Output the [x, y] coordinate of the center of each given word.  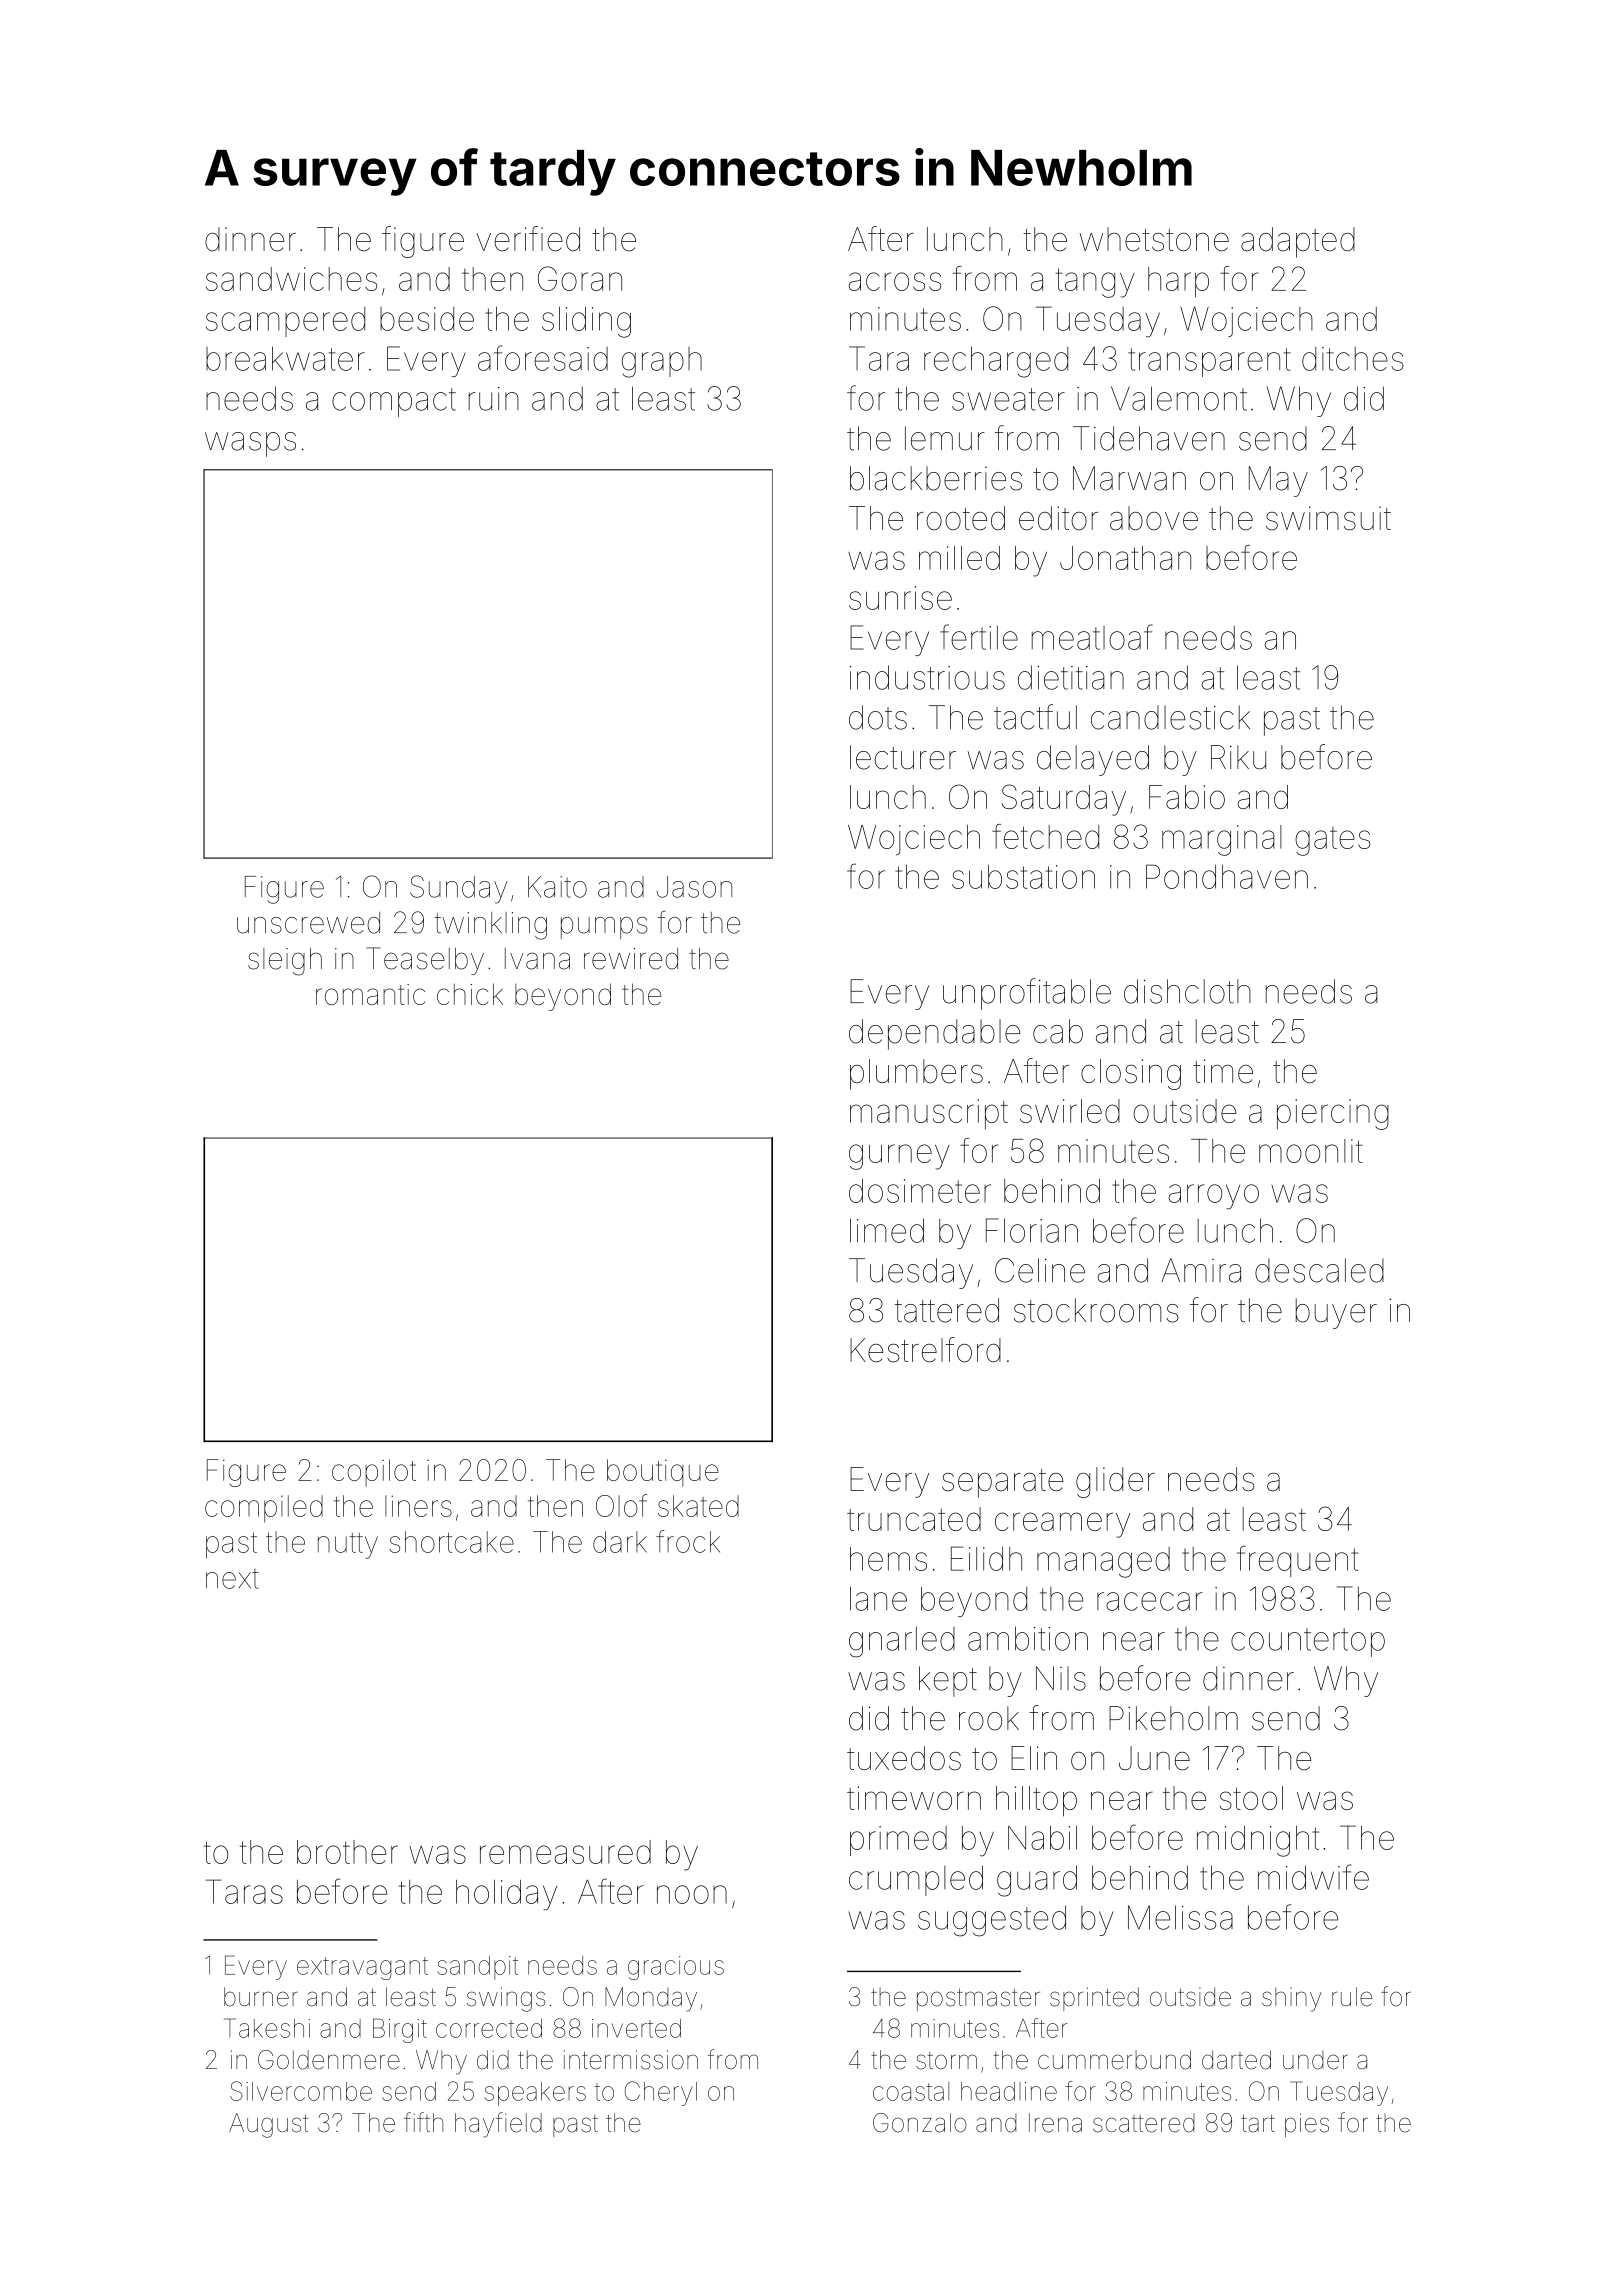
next [232, 1579]
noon [692, 1894]
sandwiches [291, 279]
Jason [694, 887]
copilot [374, 1473]
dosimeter [920, 1191]
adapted [1298, 242]
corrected [489, 2028]
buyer [1336, 1313]
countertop [1308, 1642]
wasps [250, 444]
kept [948, 1681]
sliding [586, 322]
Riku [1238, 757]
